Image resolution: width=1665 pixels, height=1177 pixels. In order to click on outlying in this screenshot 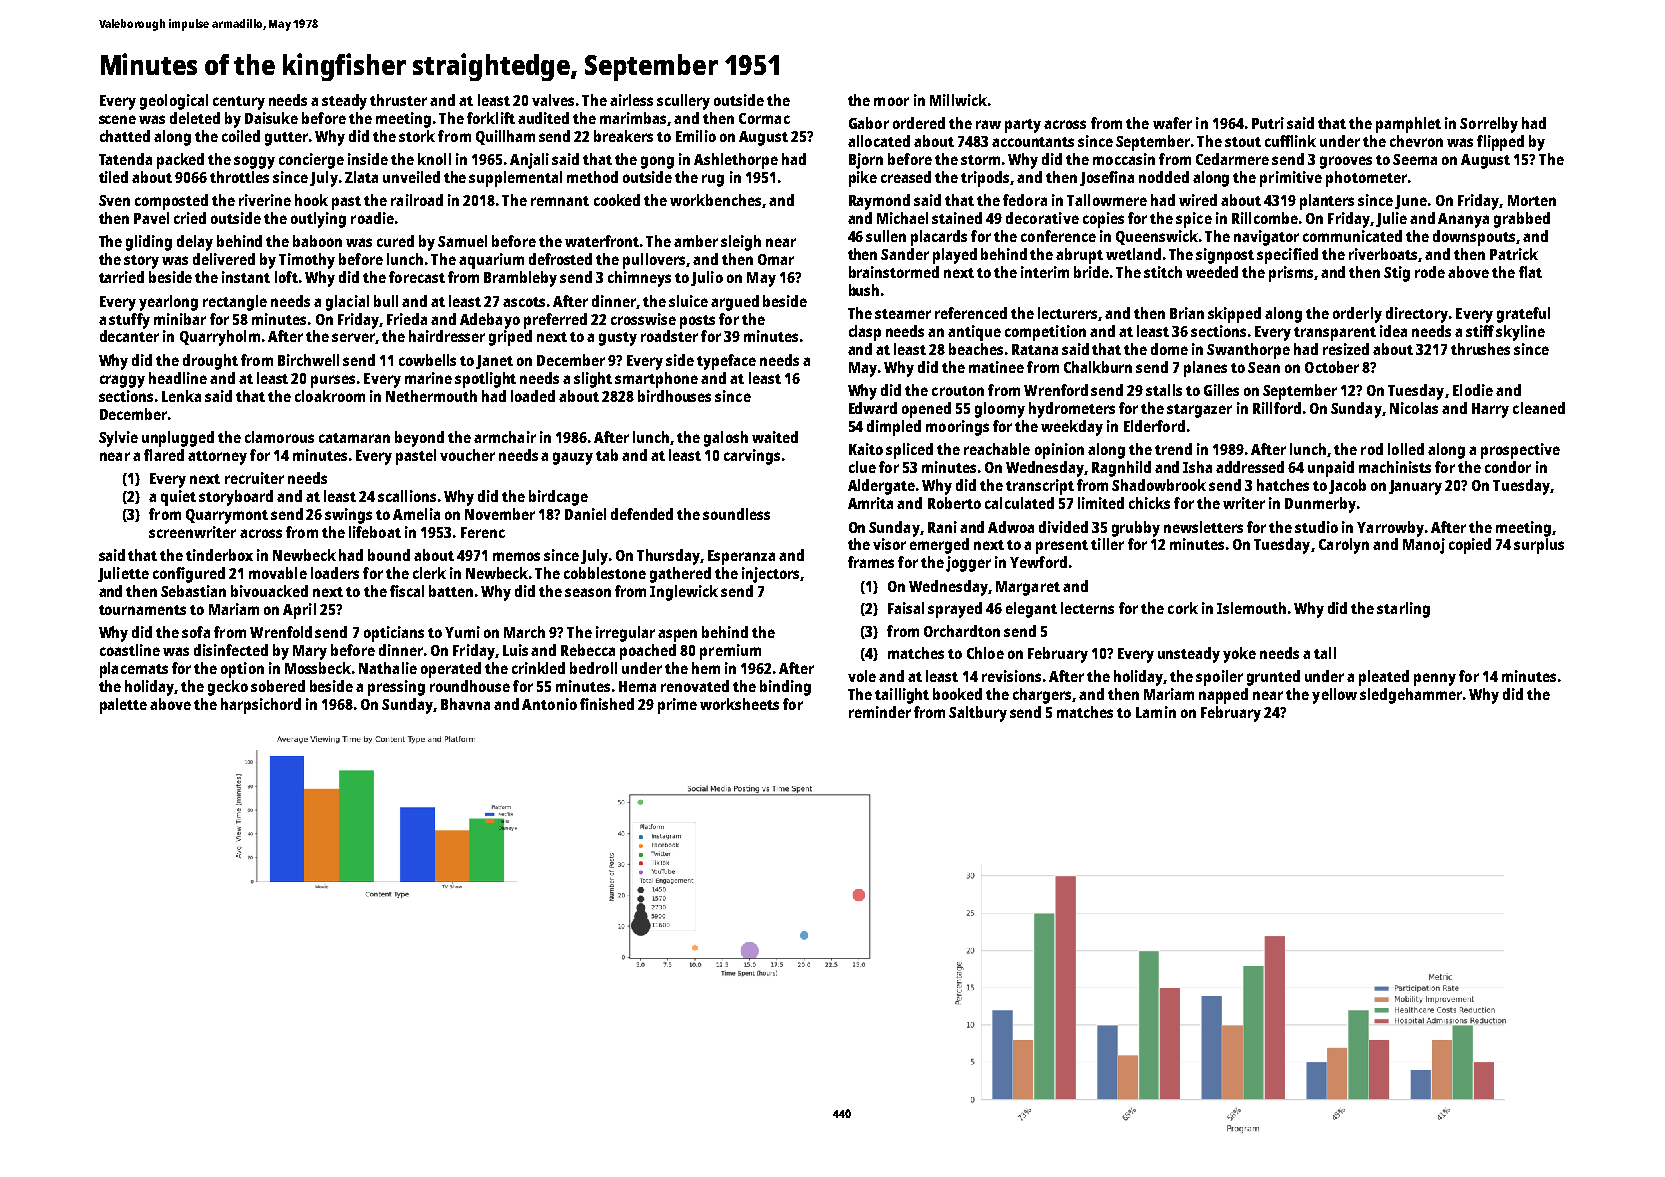, I will do `click(318, 220)`.
